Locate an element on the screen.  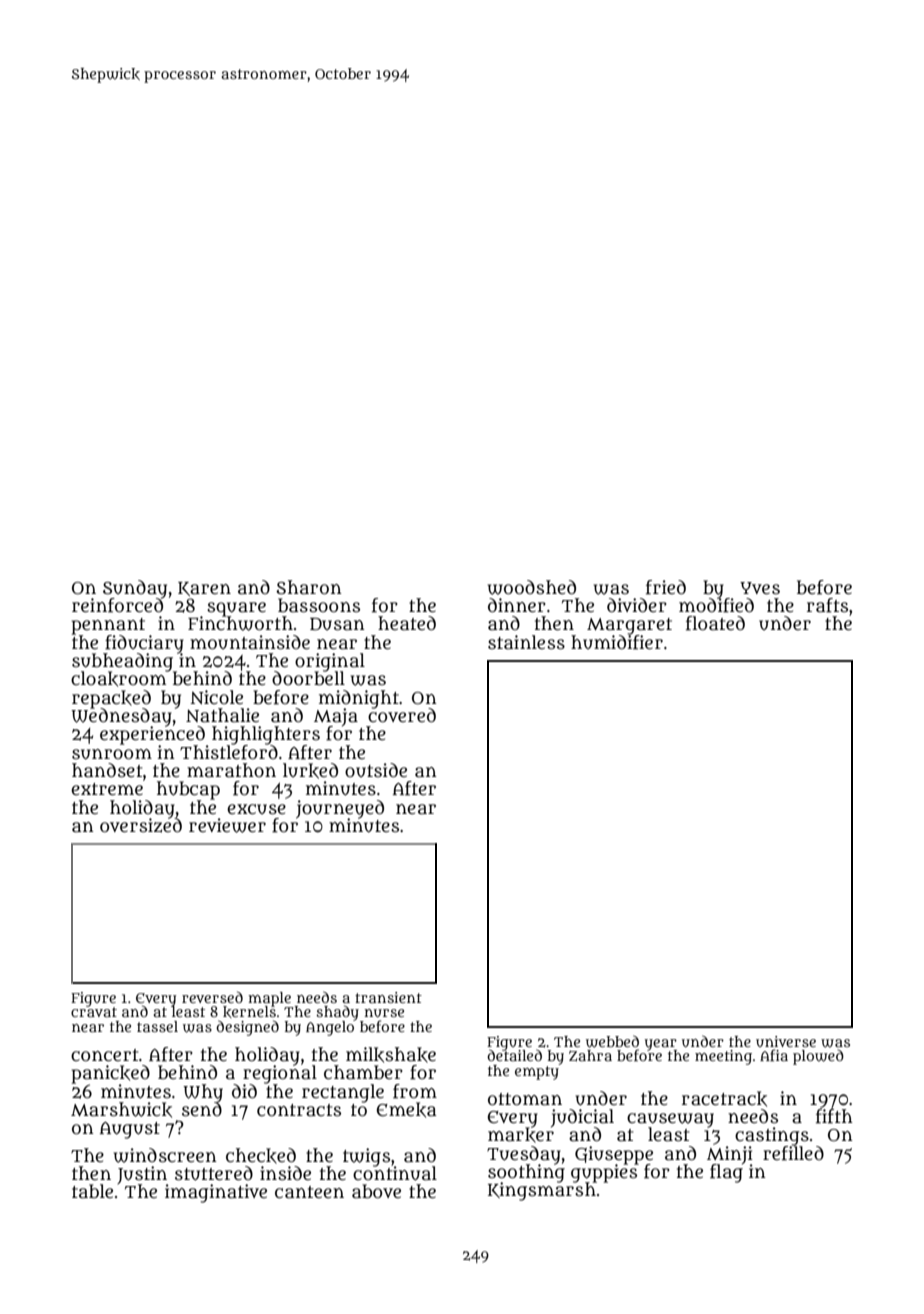
transient is located at coordinates (388, 997).
